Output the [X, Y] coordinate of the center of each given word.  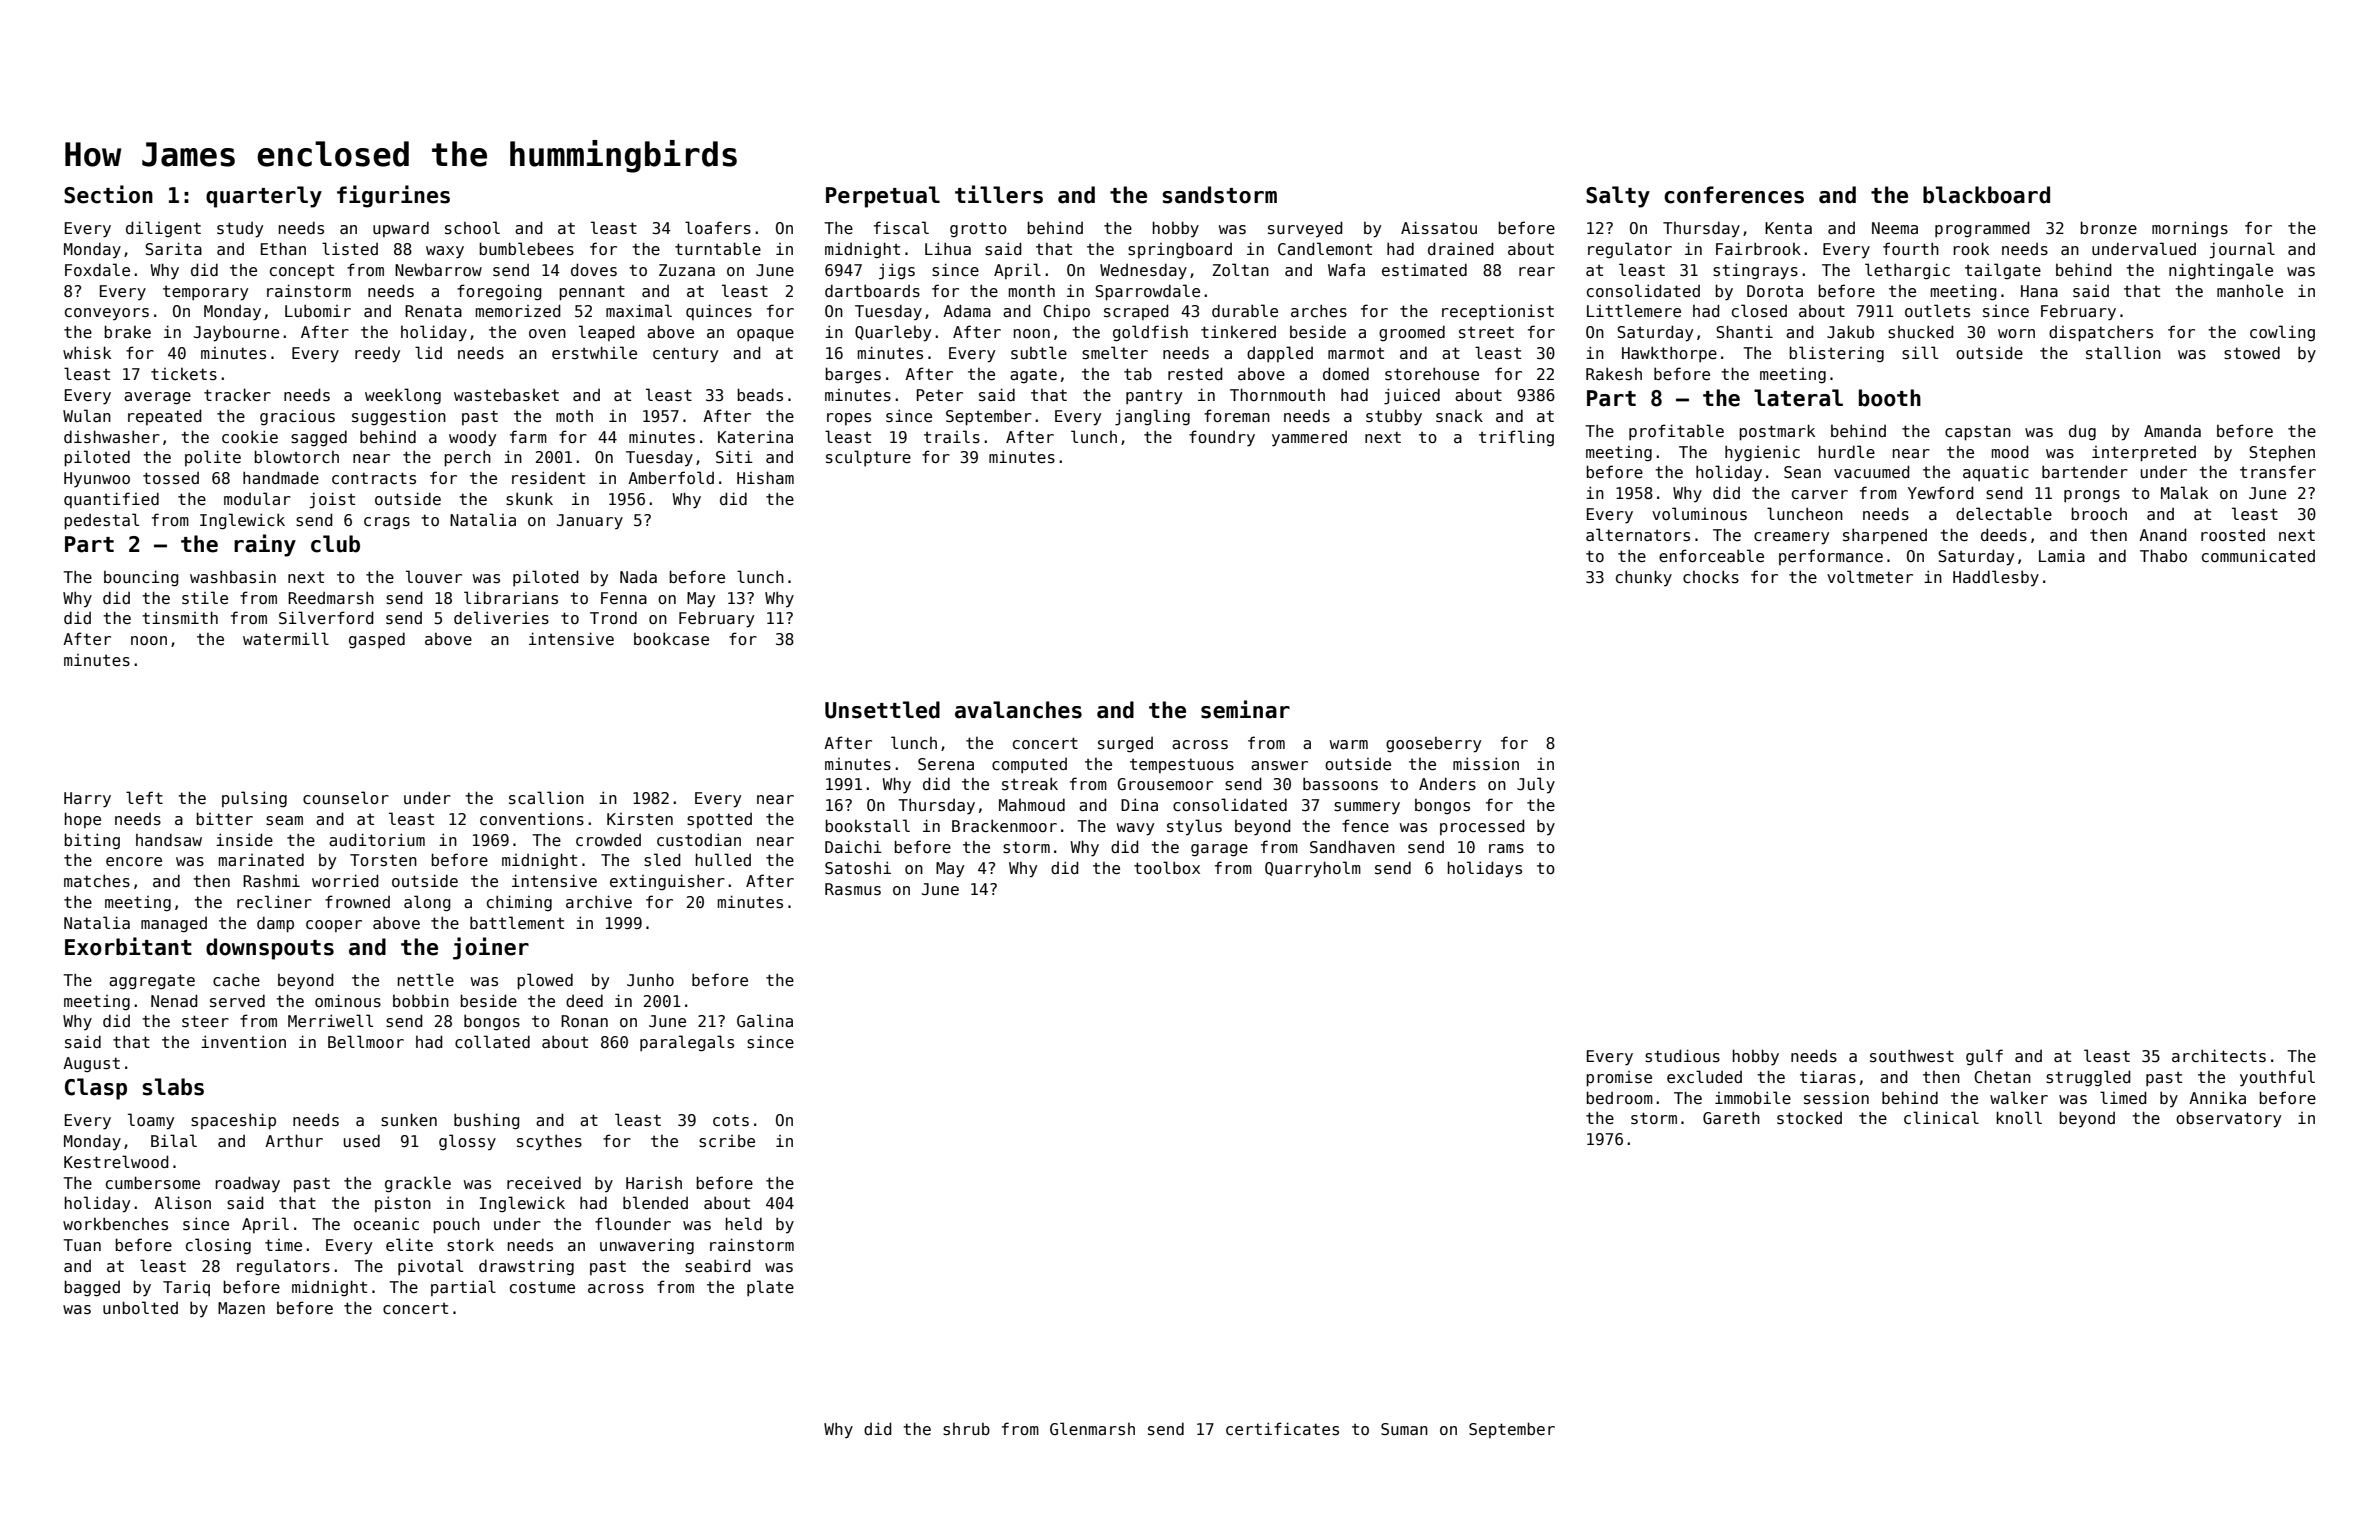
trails [952, 436]
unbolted [140, 1307]
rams [1506, 848]
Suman [1404, 1429]
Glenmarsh [1092, 1429]
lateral [1798, 398]
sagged [319, 438]
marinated [261, 859]
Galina [765, 1020]
